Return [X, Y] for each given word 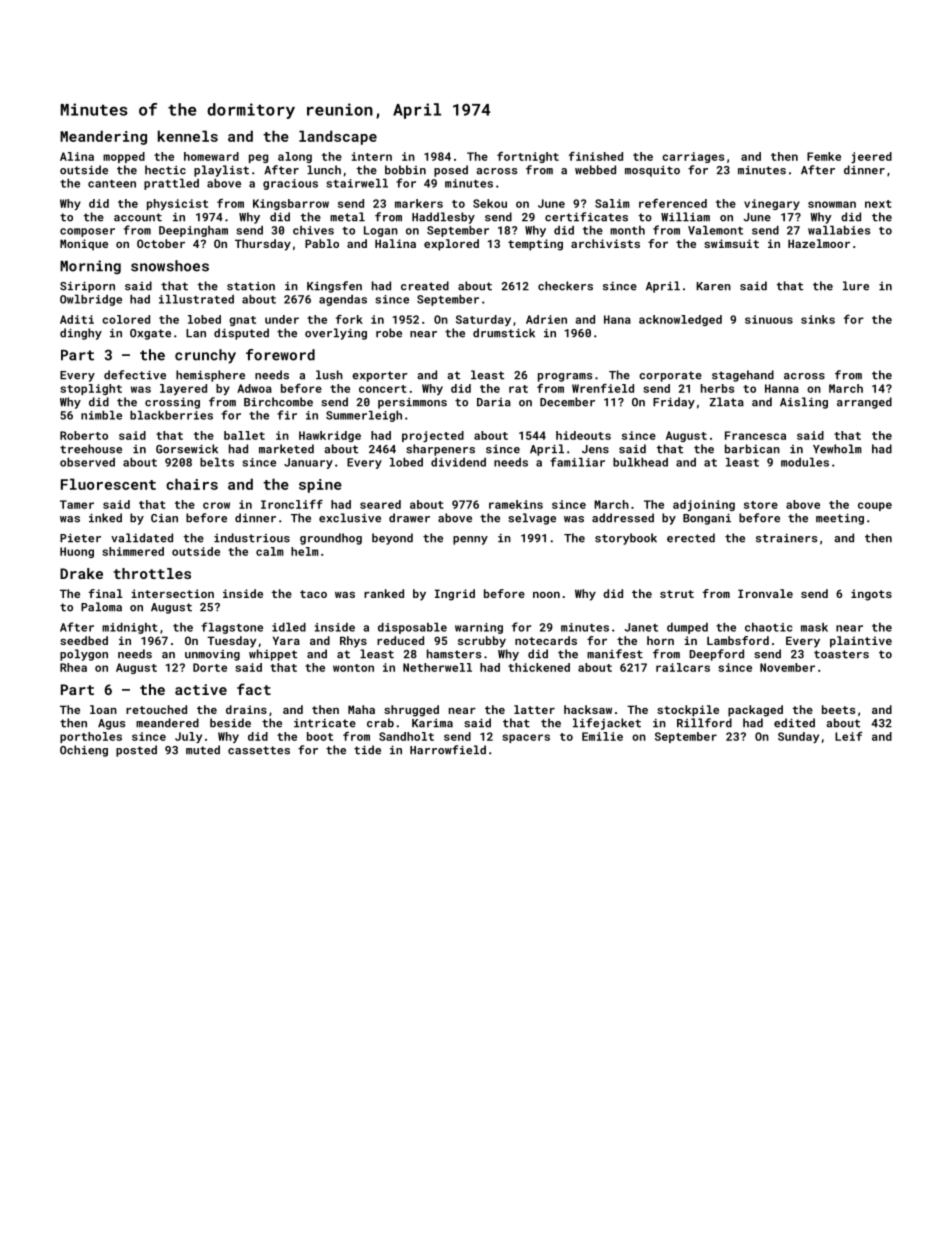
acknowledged [680, 320]
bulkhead [640, 462]
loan [103, 709]
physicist [177, 204]
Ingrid [455, 595]
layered [183, 389]
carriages [693, 157]
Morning [90, 267]
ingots [871, 595]
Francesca [755, 435]
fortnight [528, 157]
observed [87, 462]
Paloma [101, 607]
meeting [840, 519]
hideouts [583, 435]
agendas [343, 300]
